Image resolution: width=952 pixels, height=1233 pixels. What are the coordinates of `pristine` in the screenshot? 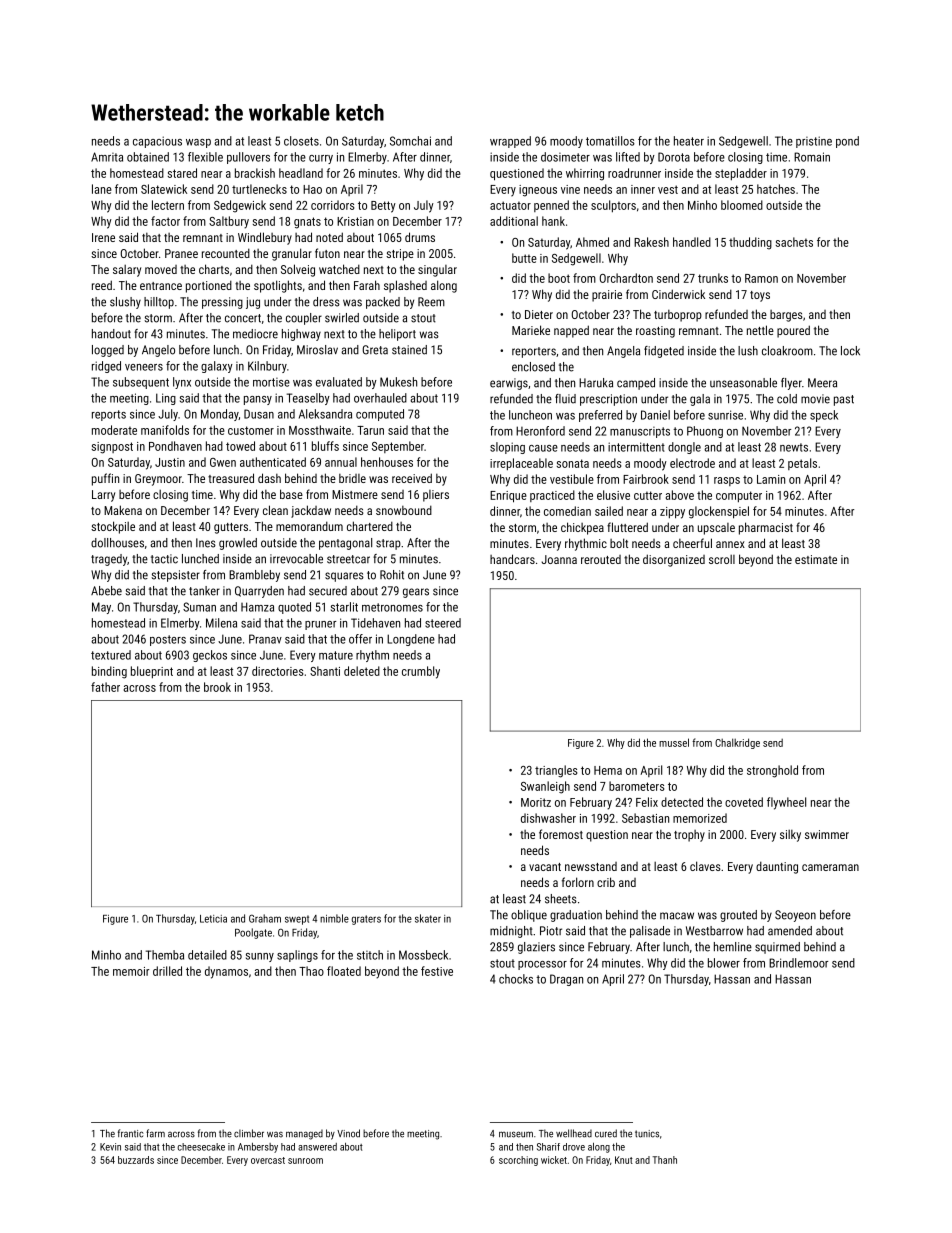 It's located at (814, 142).
